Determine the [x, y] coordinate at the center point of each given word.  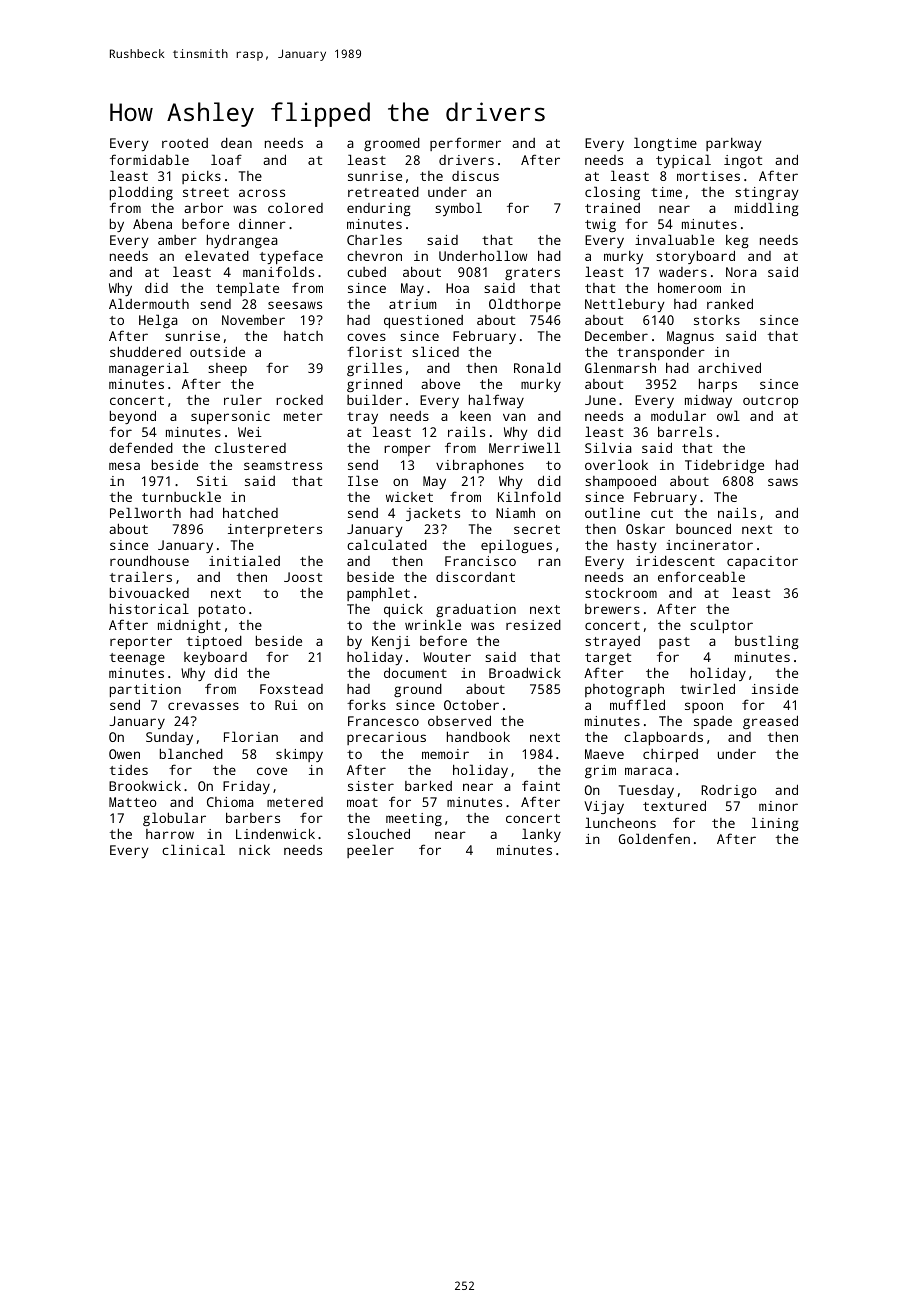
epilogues [516, 546]
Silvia [608, 447]
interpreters [275, 530]
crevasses [203, 706]
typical [683, 161]
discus [475, 176]
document [415, 672]
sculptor [721, 626]
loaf [226, 159]
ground [418, 690]
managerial [149, 369]
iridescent [675, 561]
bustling [767, 642]
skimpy [299, 755]
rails [466, 431]
